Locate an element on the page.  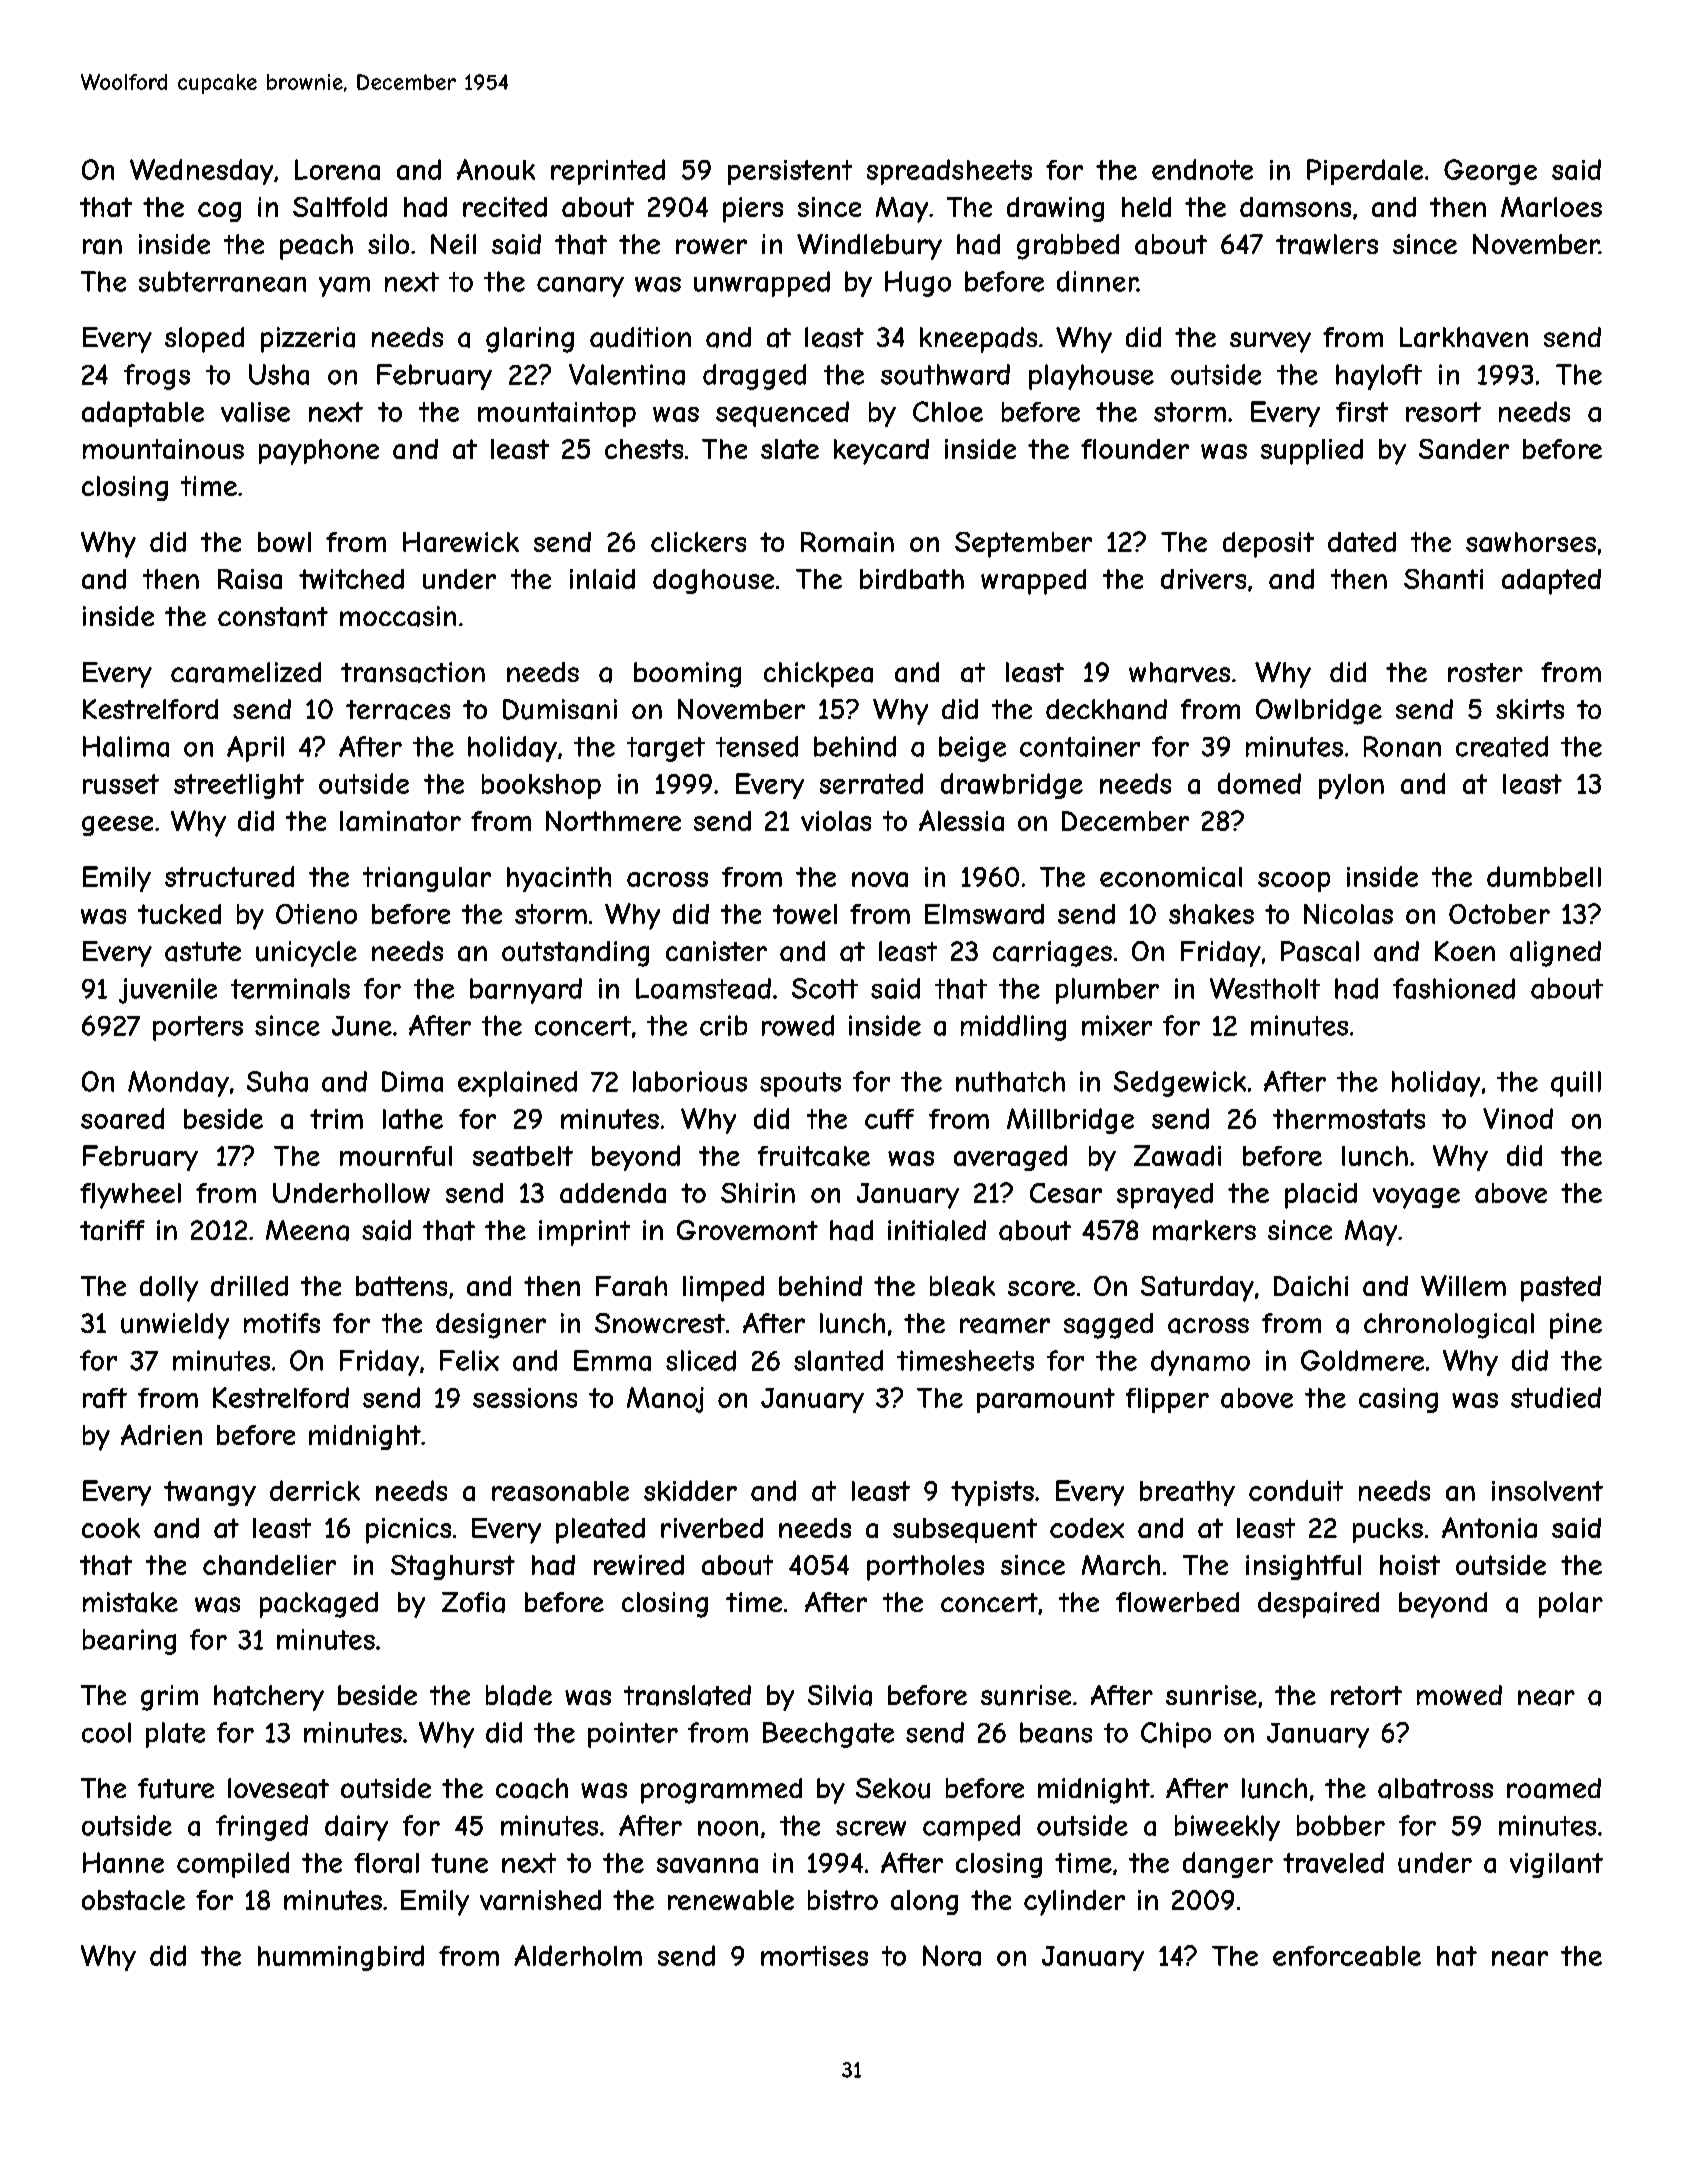
mournful is located at coordinates (396, 1156).
